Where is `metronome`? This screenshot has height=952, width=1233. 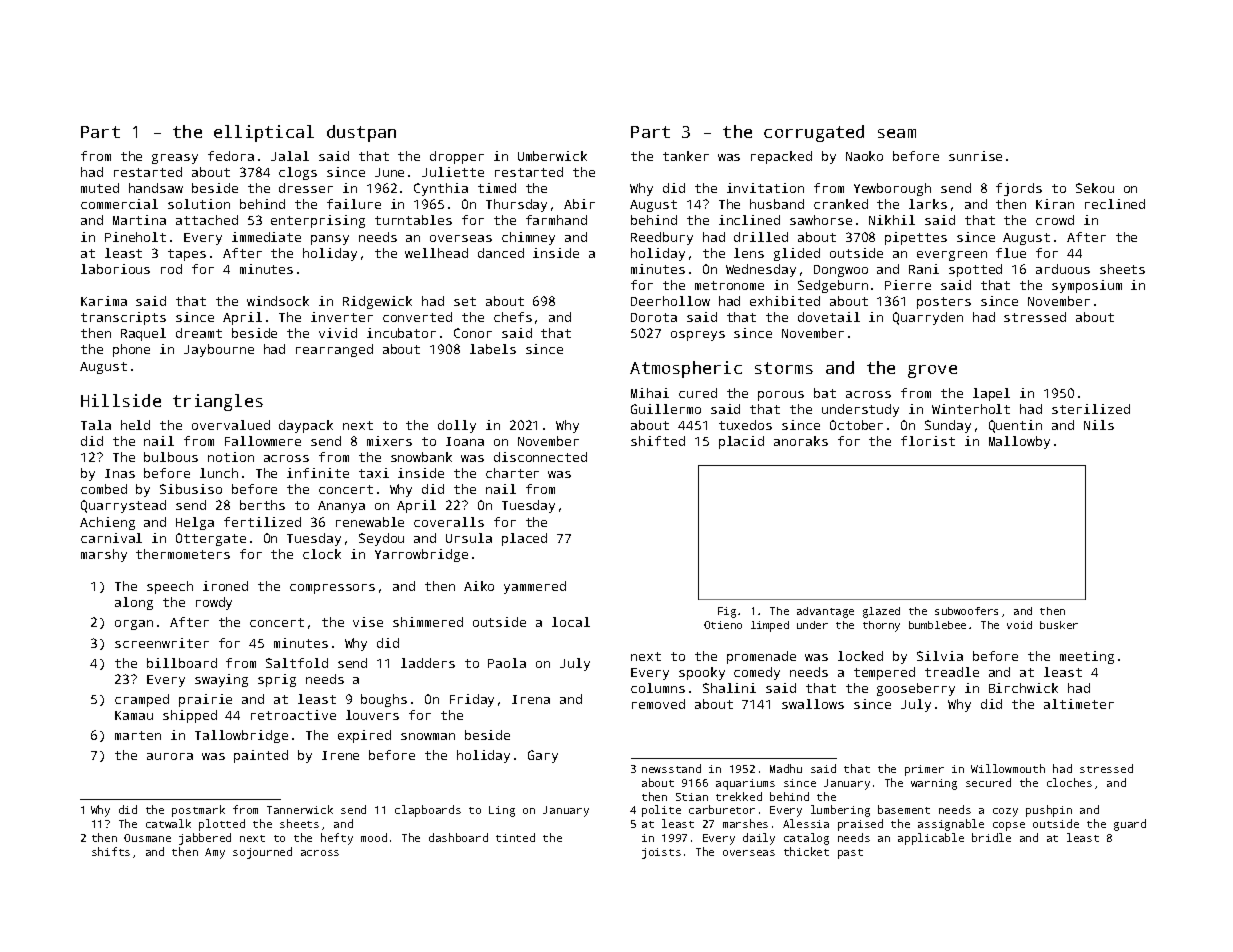
metronome is located at coordinates (729, 285).
